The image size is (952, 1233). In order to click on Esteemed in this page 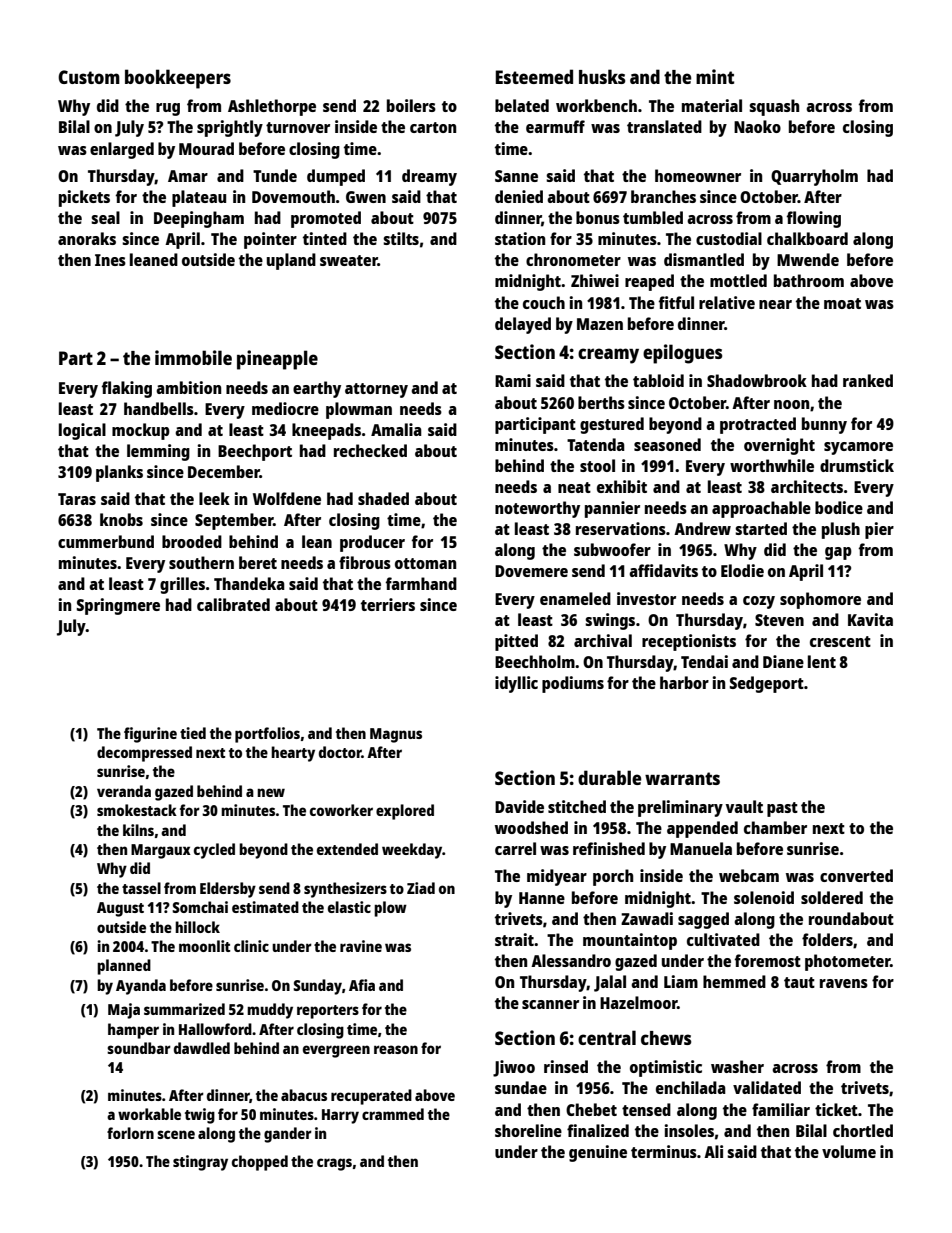, I will do `click(534, 76)`.
